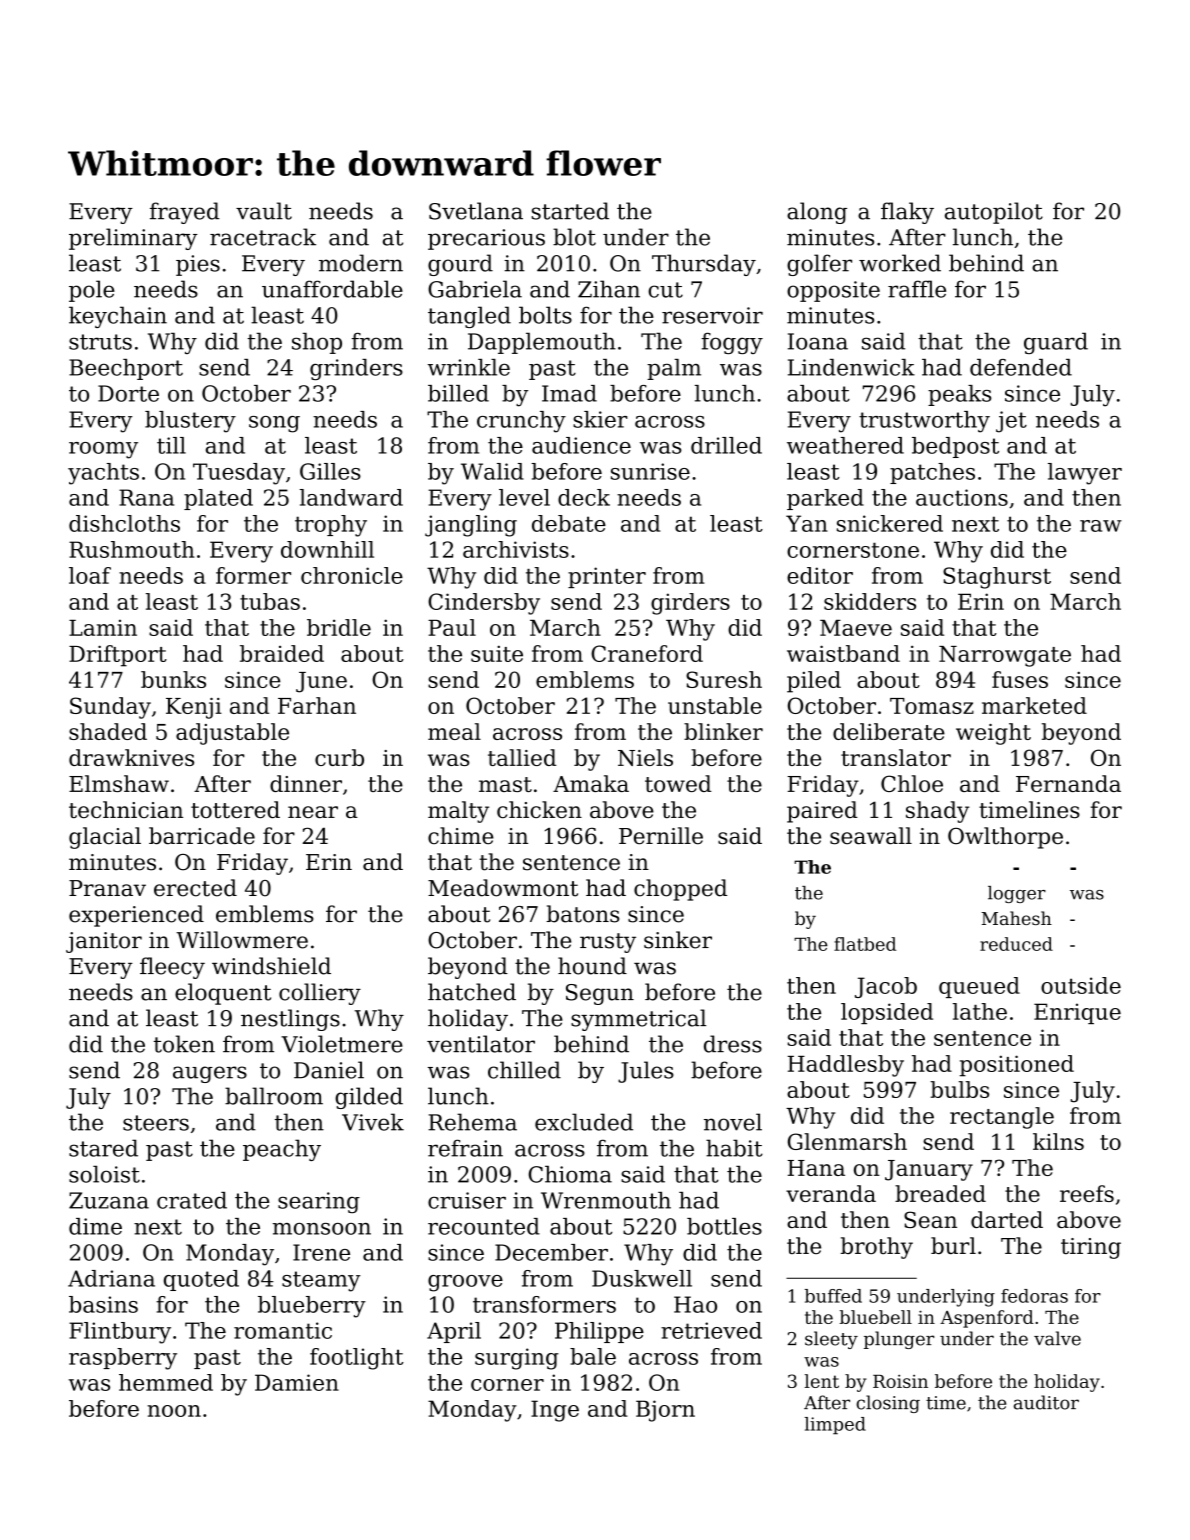 The width and height of the image is (1190, 1540). What do you see at coordinates (120, 1333) in the image?
I see `Flintbury` at bounding box center [120, 1333].
